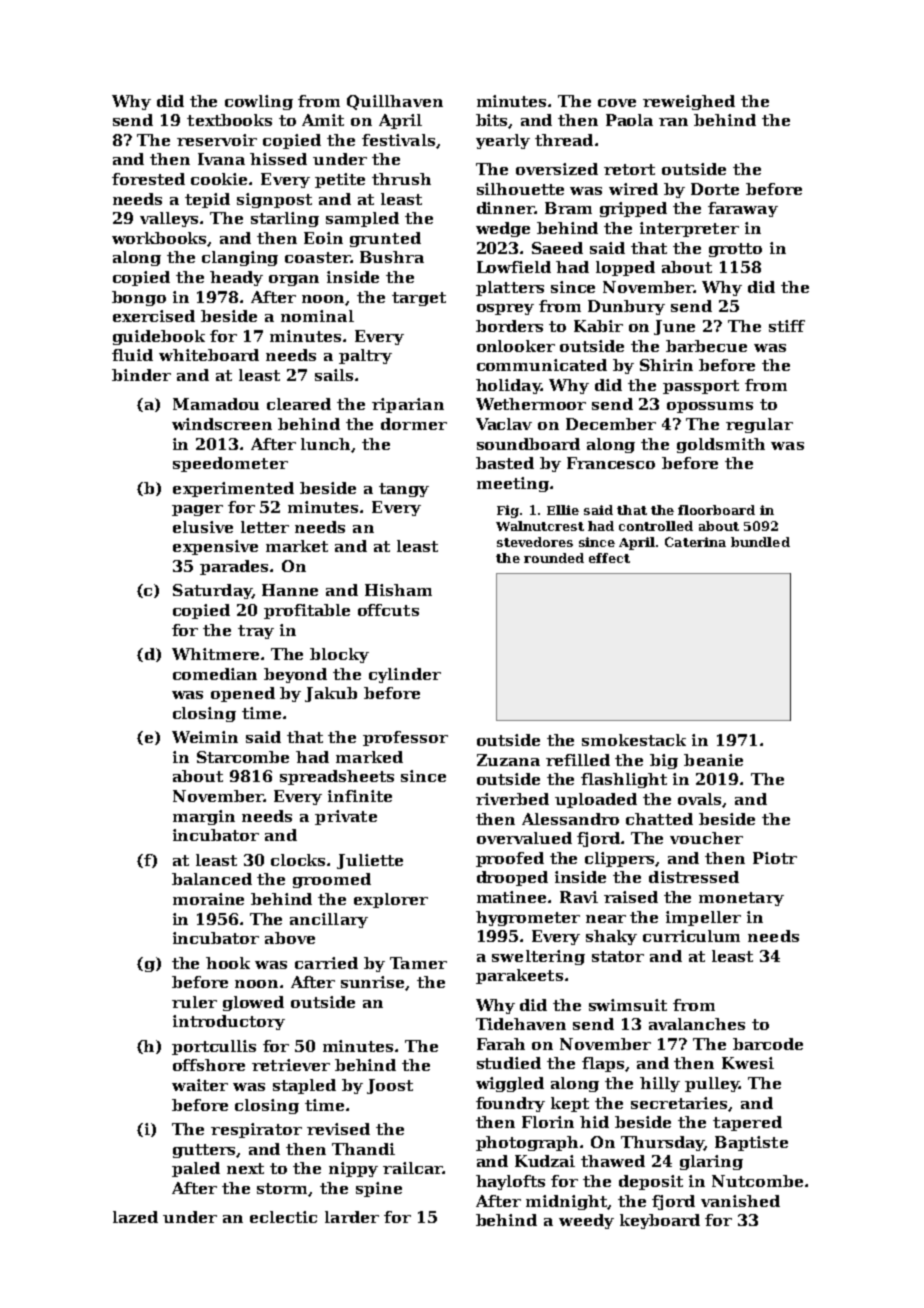 The image size is (924, 1308). What do you see at coordinates (741, 899) in the screenshot?
I see `monetary` at bounding box center [741, 899].
